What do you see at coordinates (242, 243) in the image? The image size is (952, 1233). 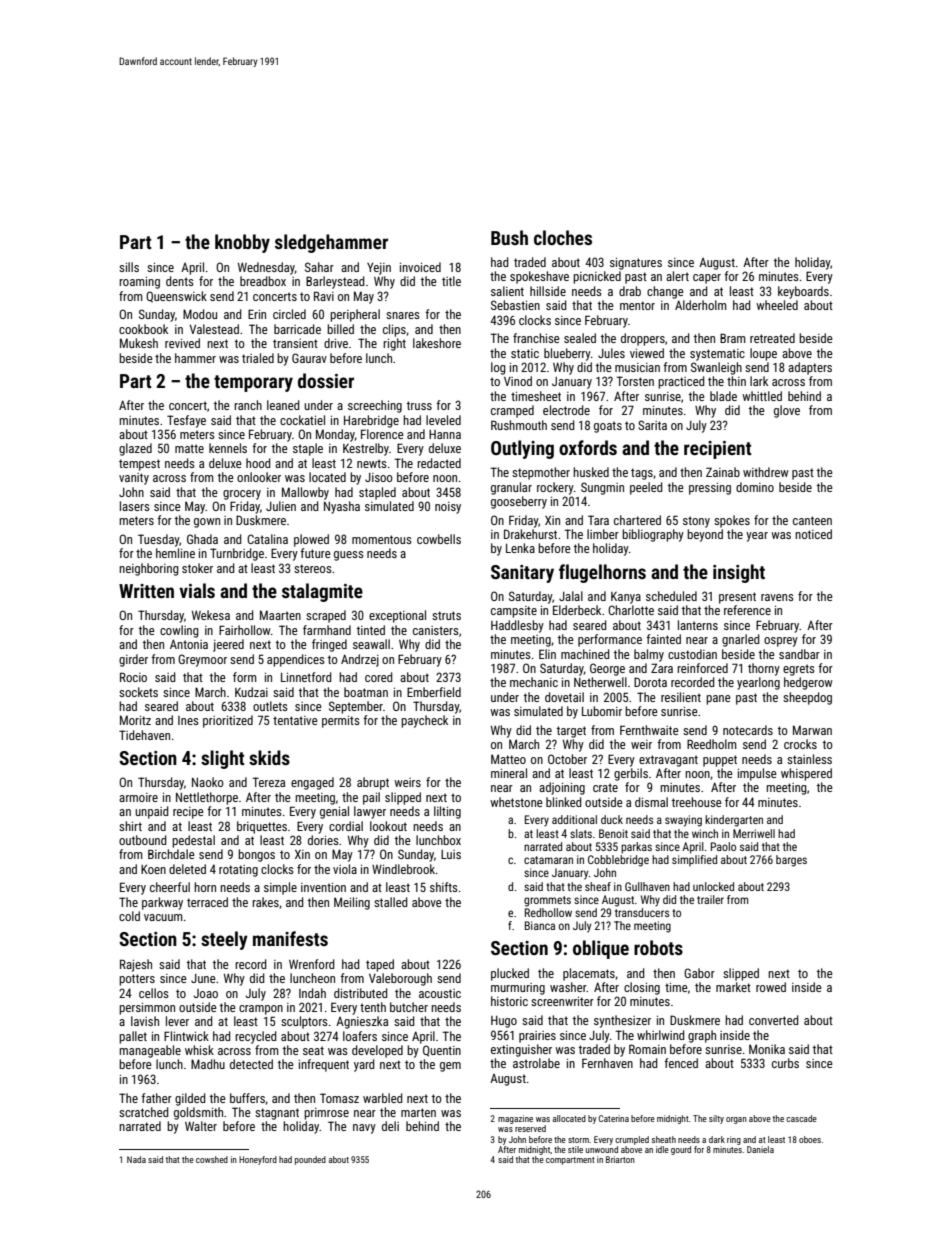 I see `knobby` at bounding box center [242, 243].
